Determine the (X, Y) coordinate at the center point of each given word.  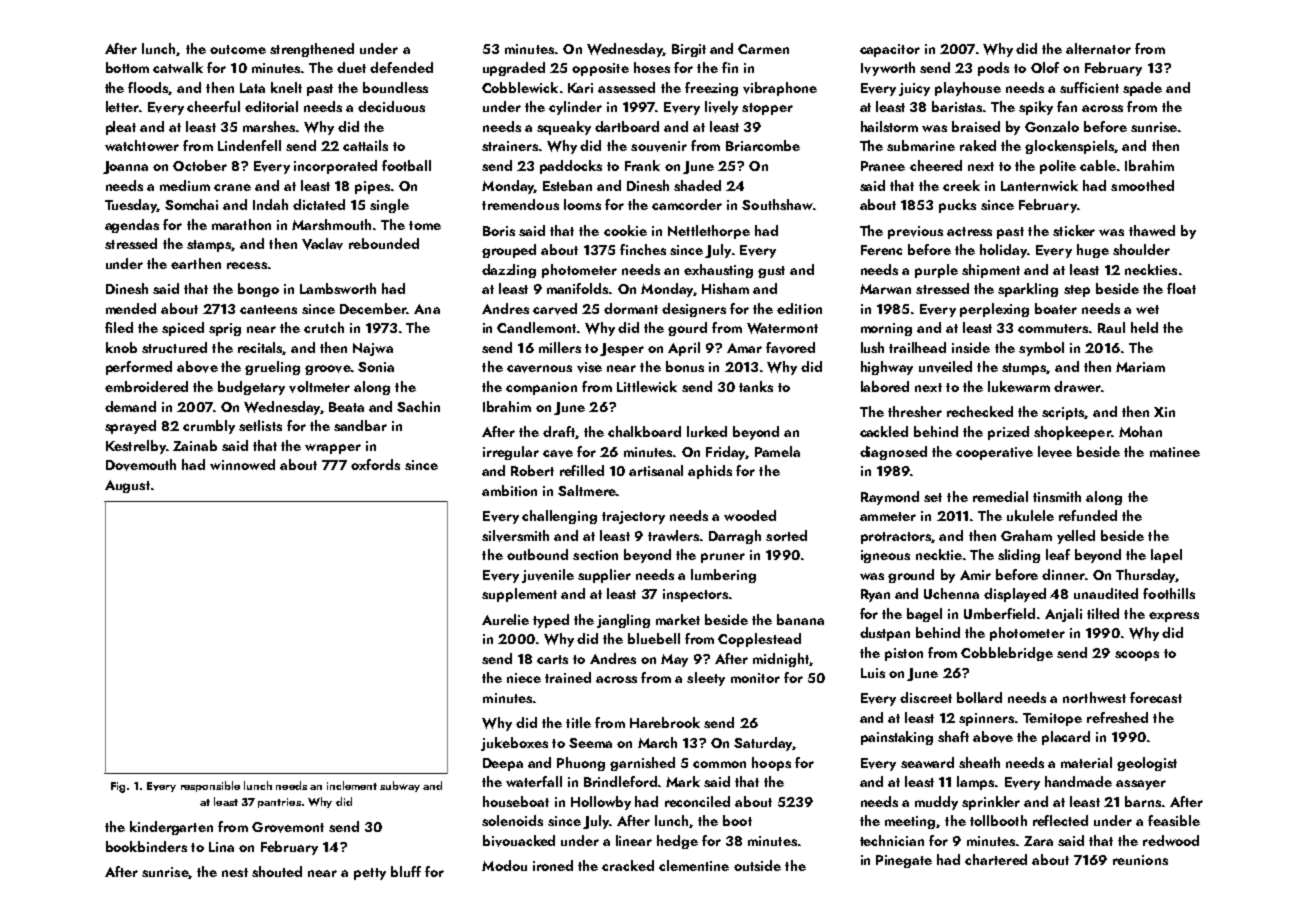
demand (130, 406)
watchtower (142, 145)
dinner (1063, 574)
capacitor (890, 50)
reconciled (697, 801)
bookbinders (146, 846)
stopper (767, 109)
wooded (750, 515)
